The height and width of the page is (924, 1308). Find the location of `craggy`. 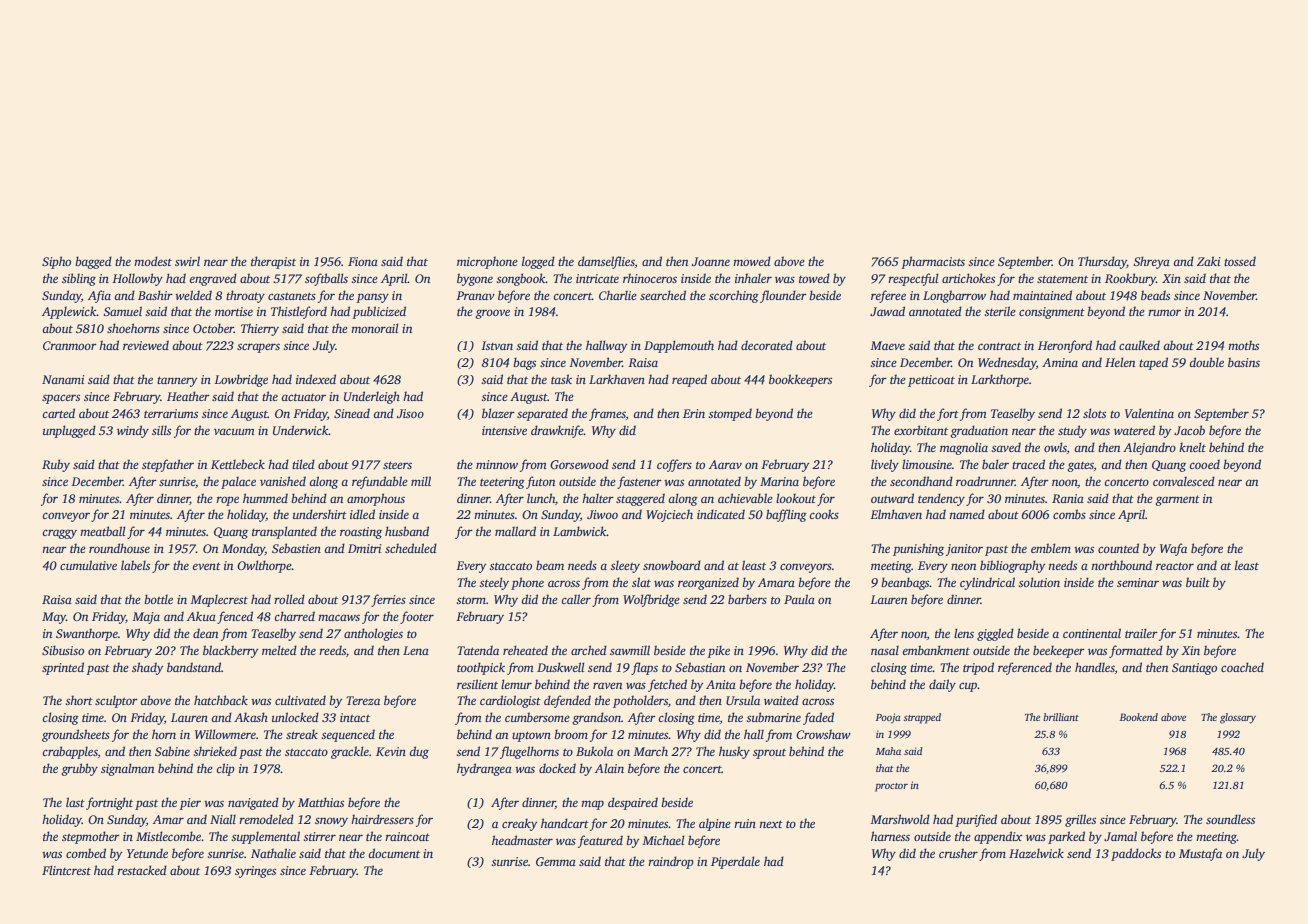

craggy is located at coordinates (60, 534).
